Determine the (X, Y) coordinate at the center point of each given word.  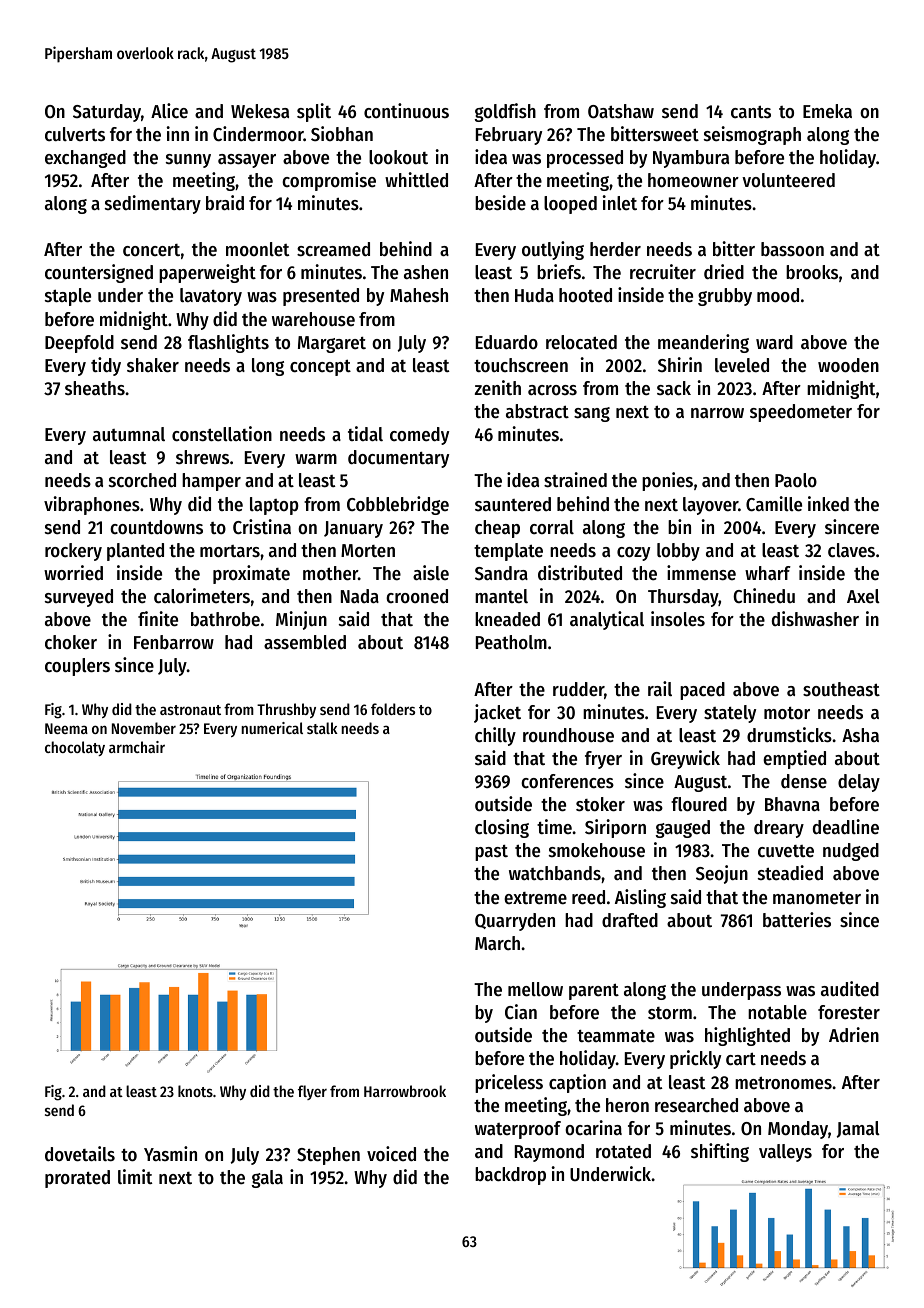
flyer (312, 1092)
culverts (75, 134)
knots (195, 1091)
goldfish (505, 112)
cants (751, 112)
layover (710, 506)
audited (850, 989)
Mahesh (419, 295)
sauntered (513, 504)
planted (135, 552)
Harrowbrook (405, 1091)
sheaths (95, 388)
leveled (742, 365)
